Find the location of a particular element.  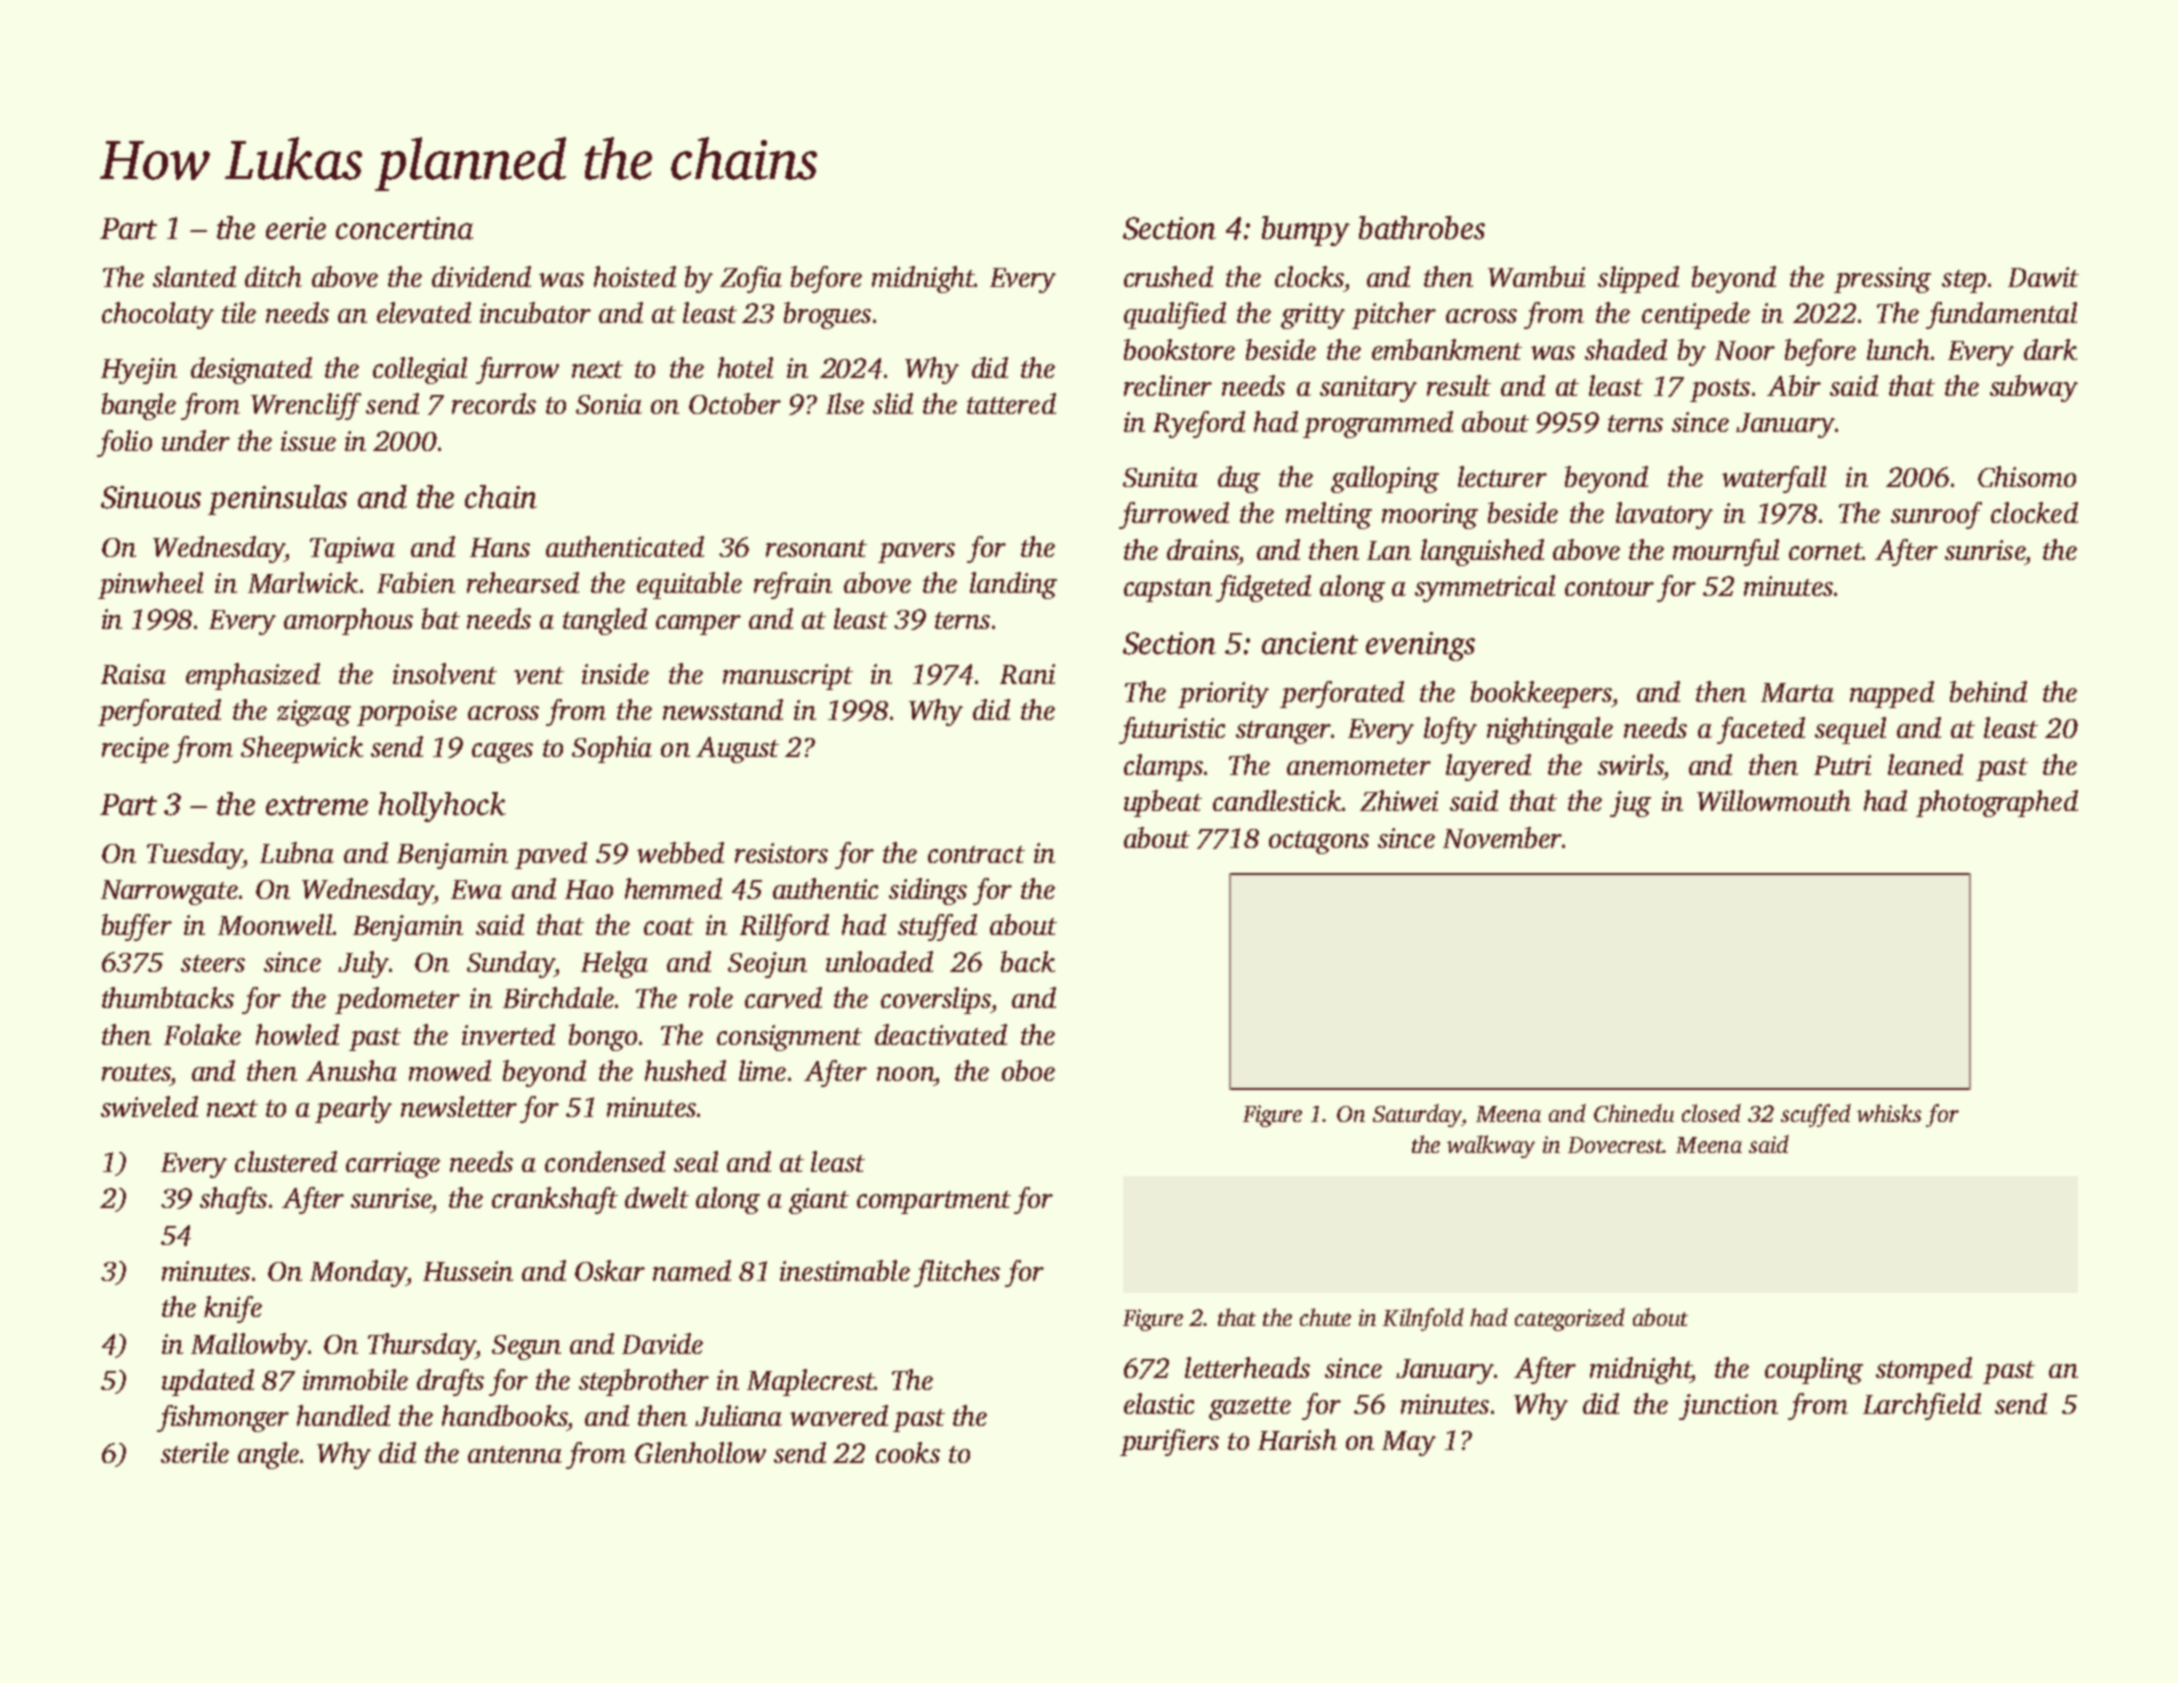

Dawit is located at coordinates (2043, 277).
